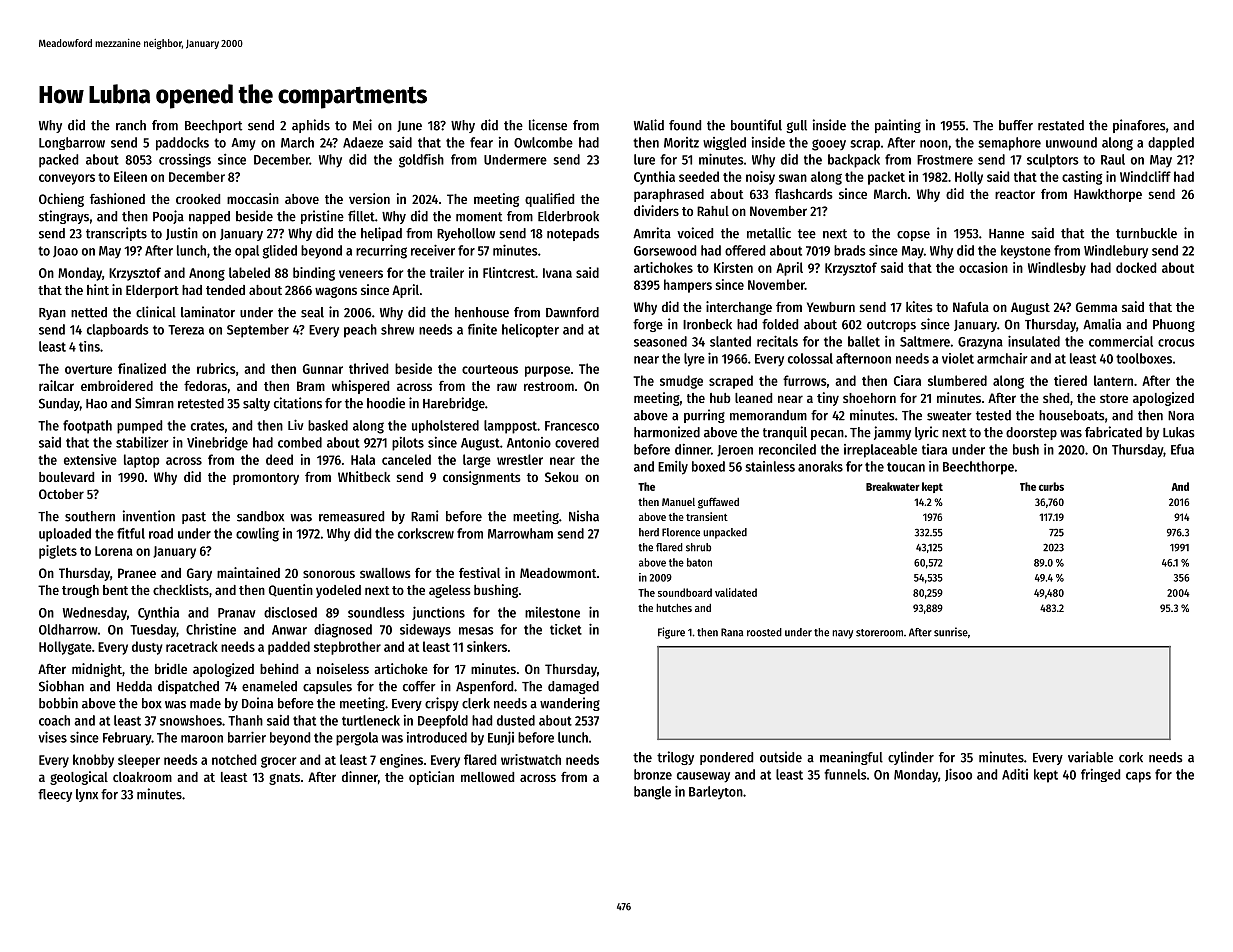 This image has width=1233, height=952. I want to click on Barleyton, so click(716, 792).
